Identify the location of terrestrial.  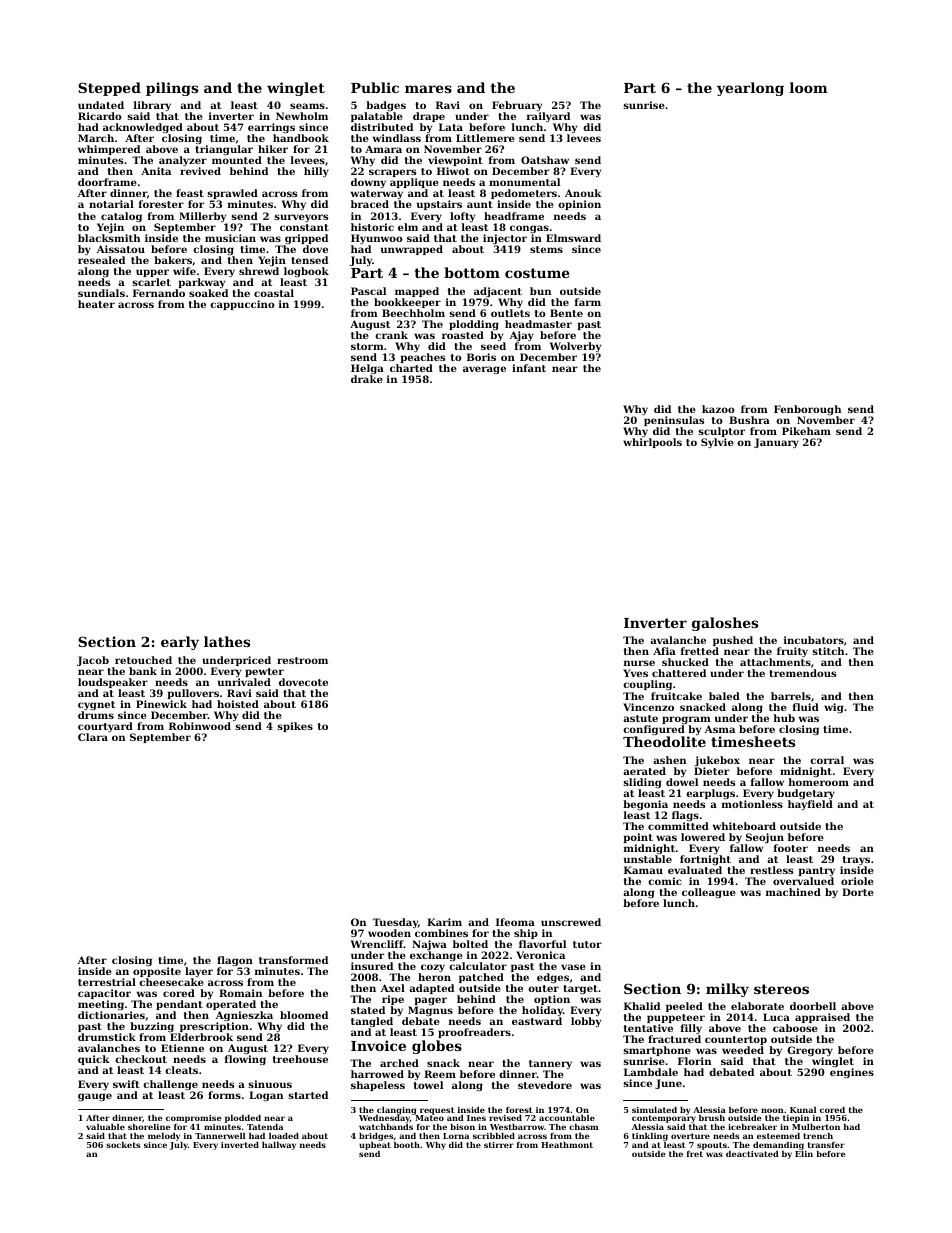
(107, 982).
